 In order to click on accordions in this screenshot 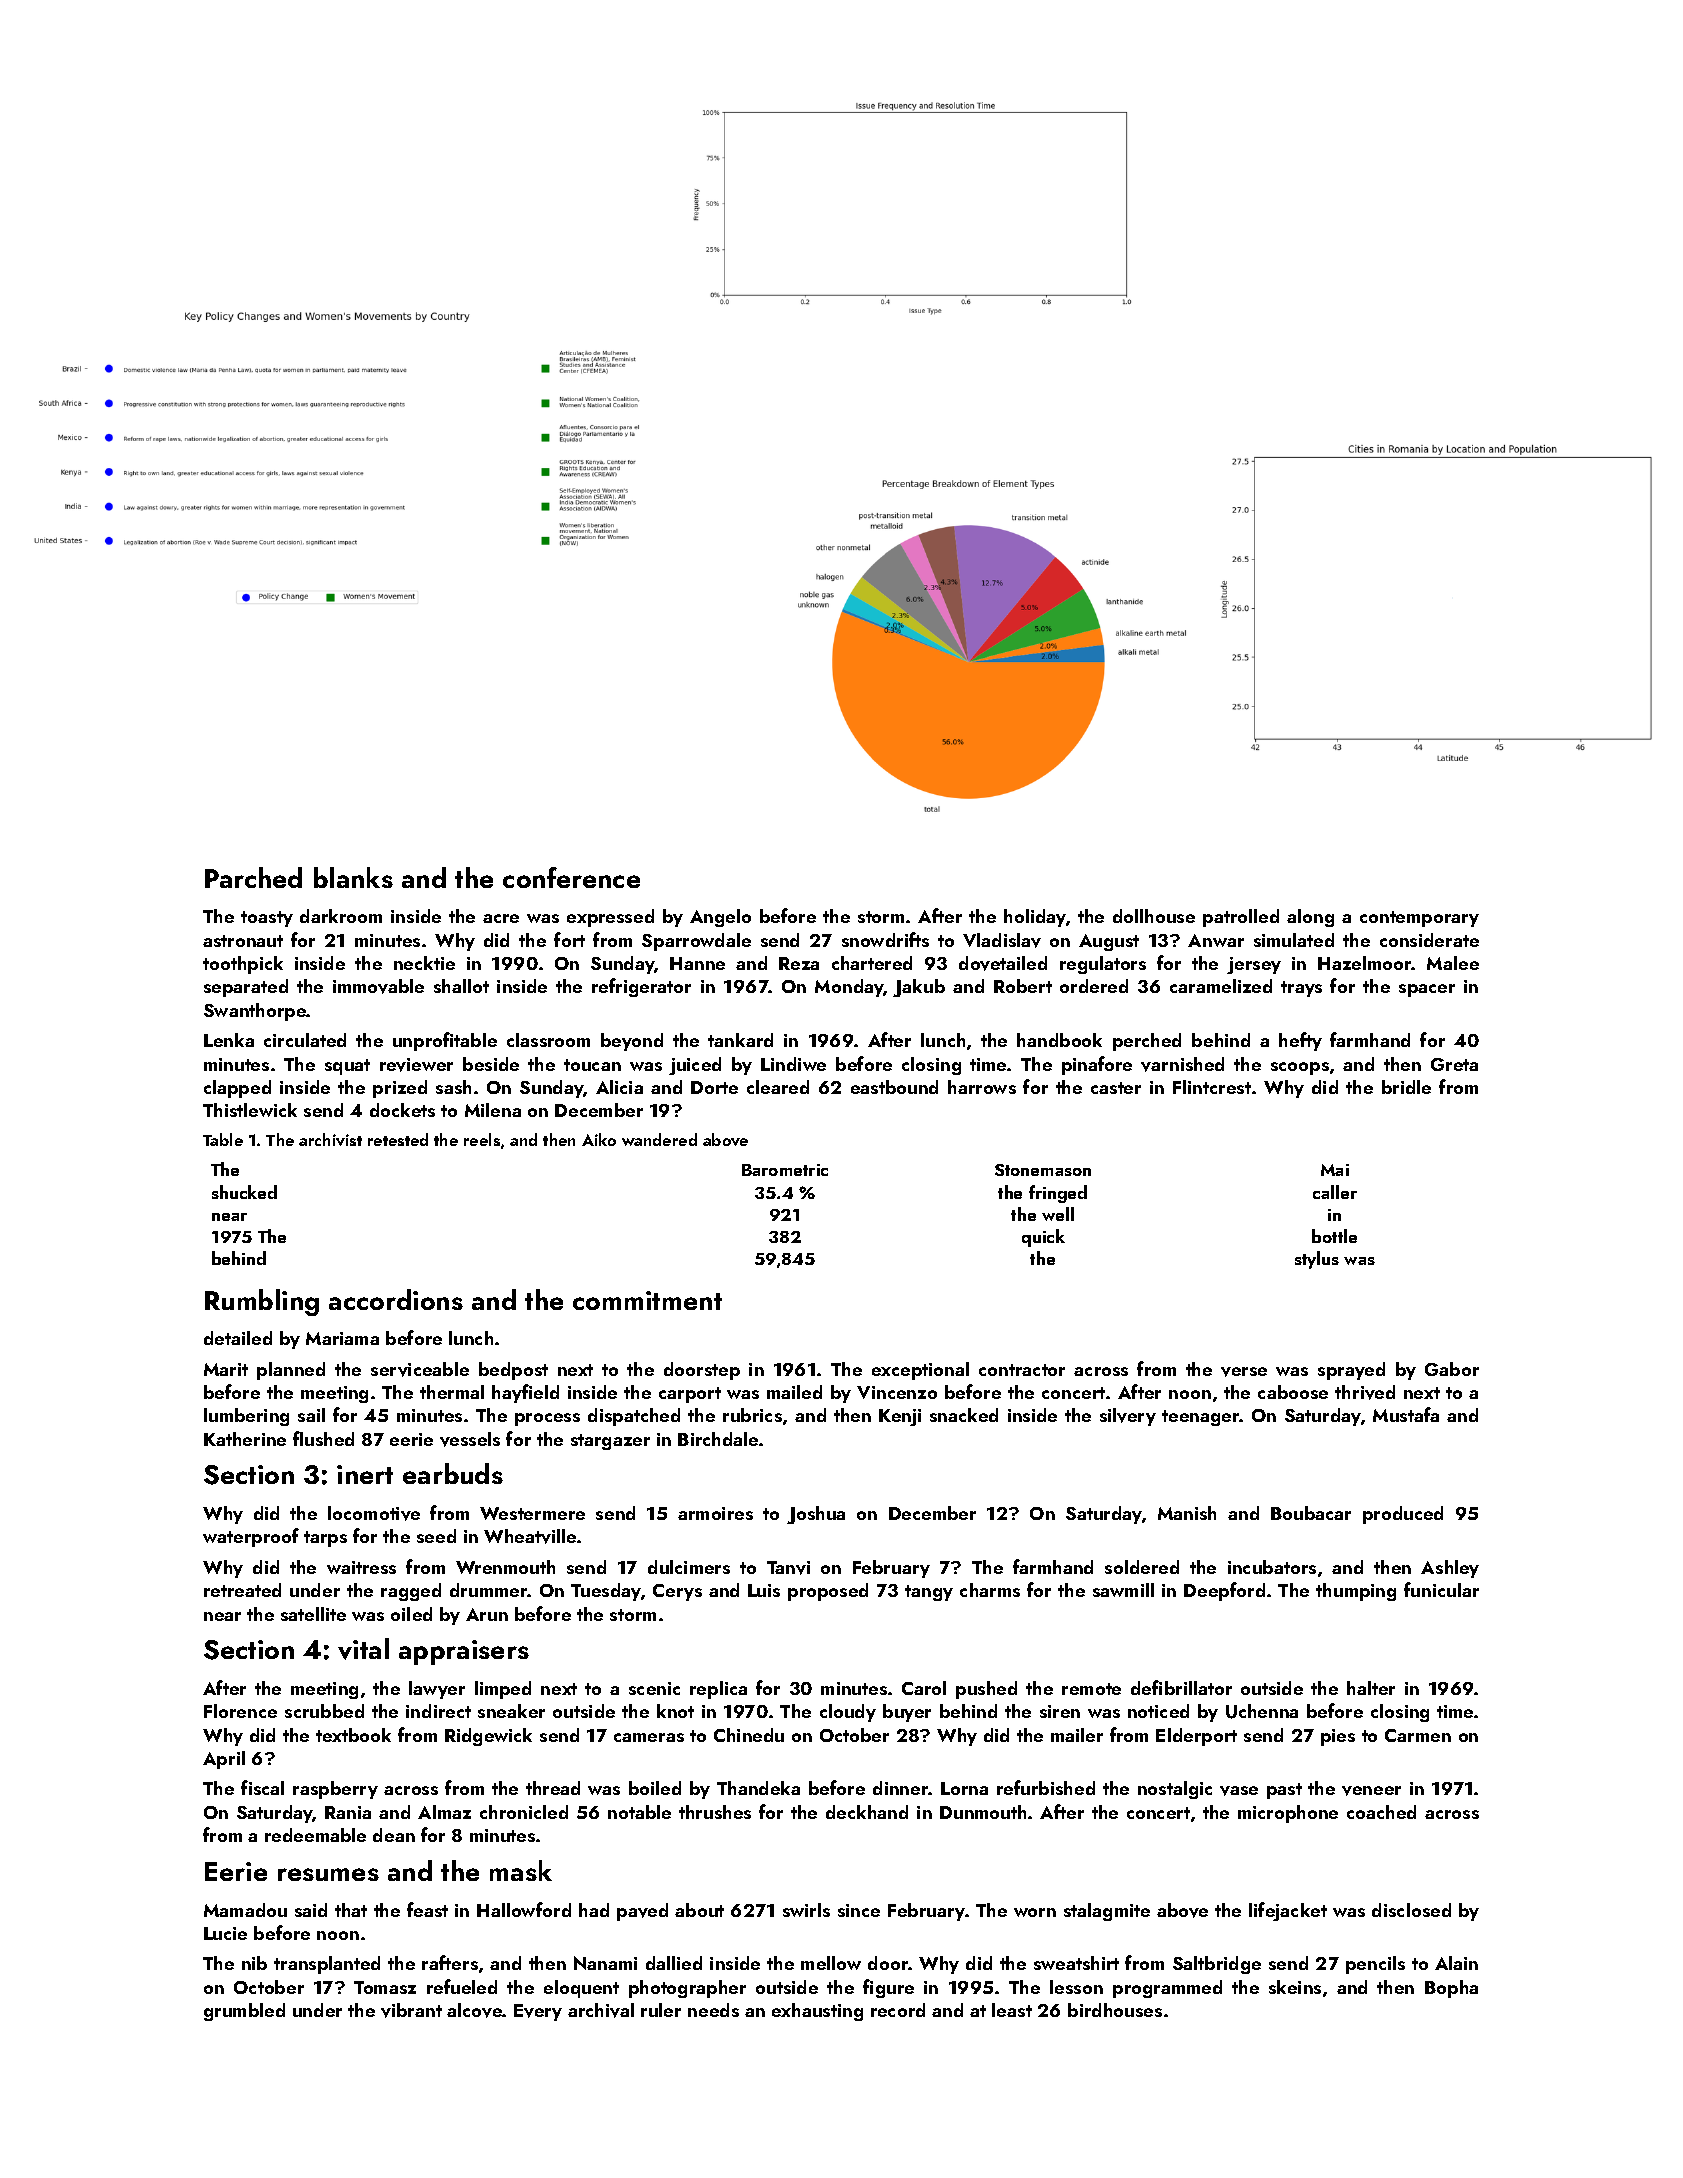, I will do `click(396, 1299)`.
